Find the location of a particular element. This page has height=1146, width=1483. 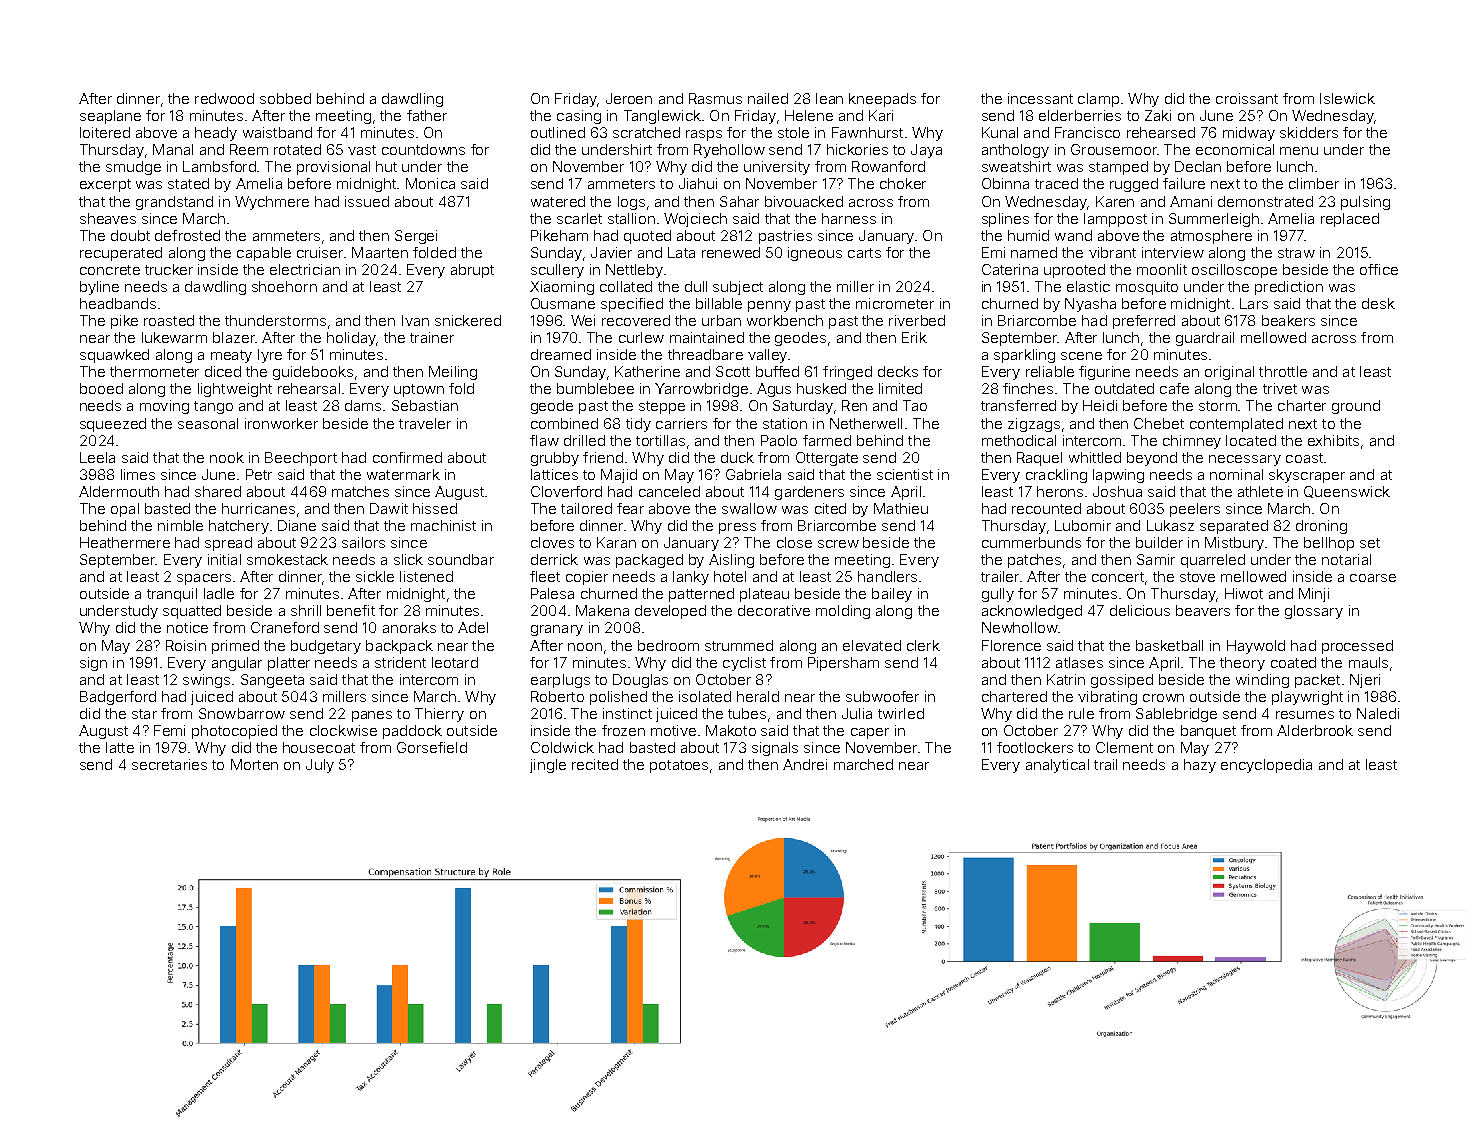

hazy is located at coordinates (1200, 766).
